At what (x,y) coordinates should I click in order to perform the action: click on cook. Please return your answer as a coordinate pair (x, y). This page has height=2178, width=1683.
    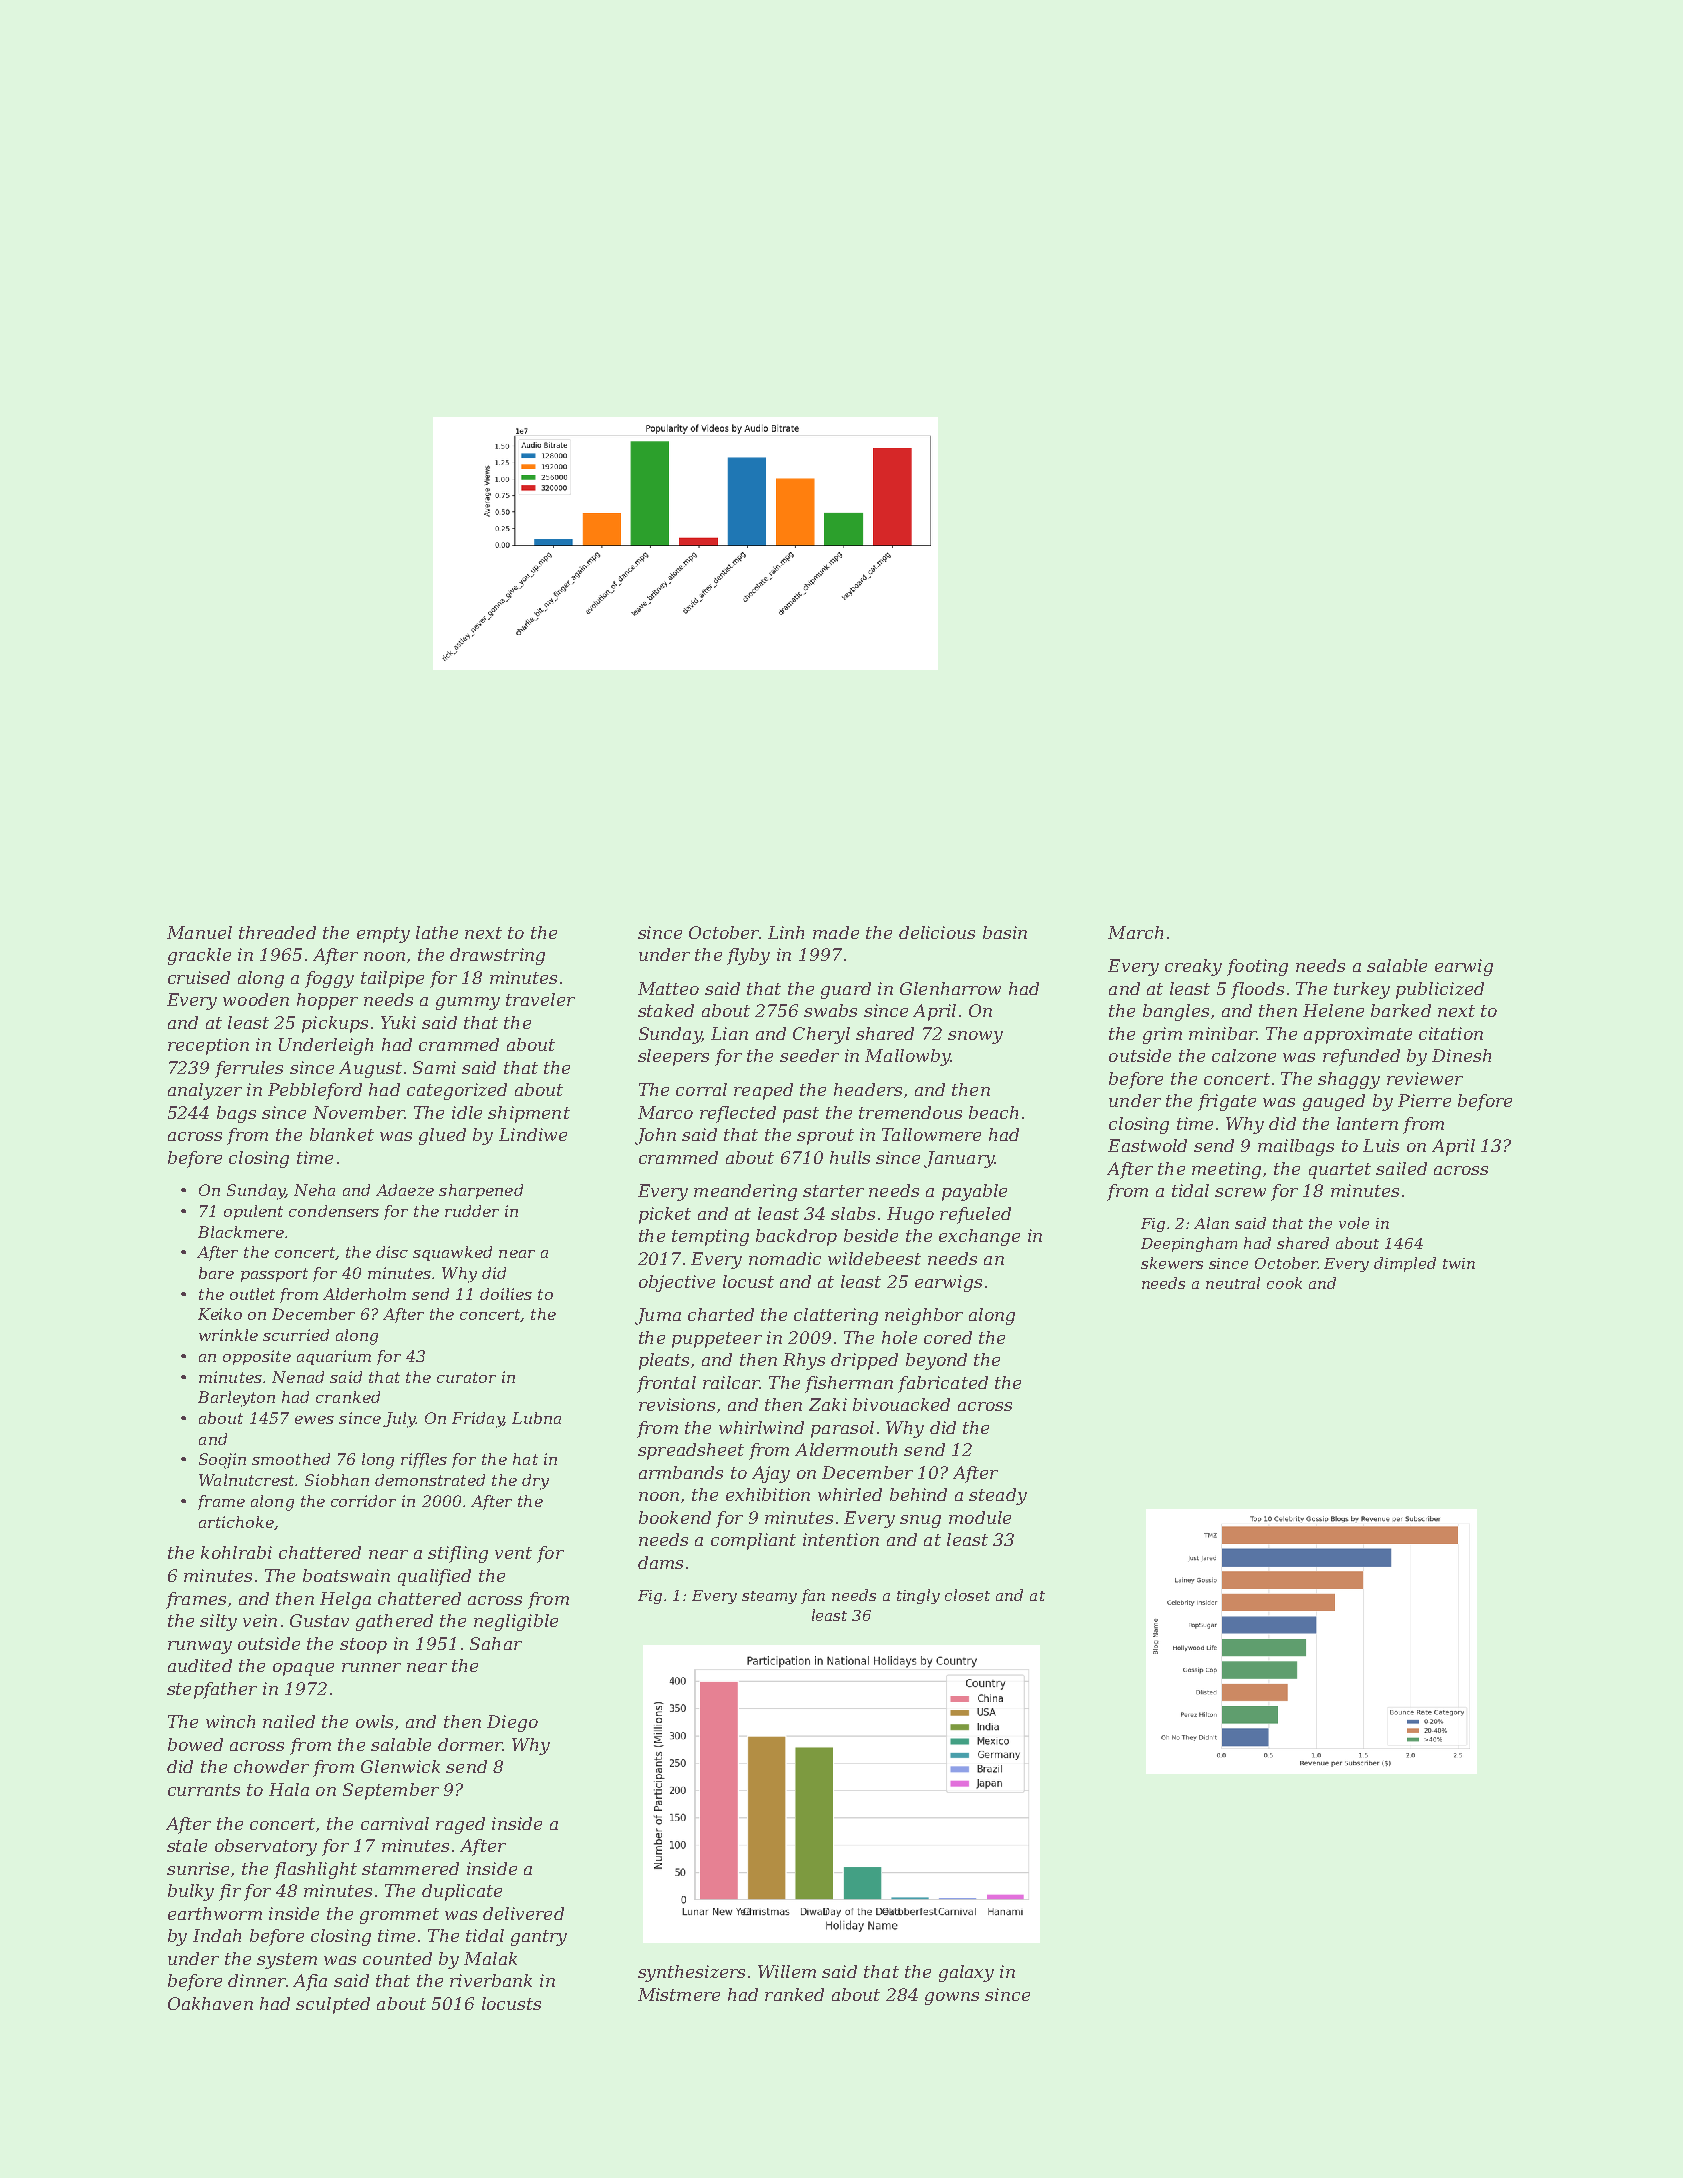
    Looking at the image, I should click on (1284, 1283).
